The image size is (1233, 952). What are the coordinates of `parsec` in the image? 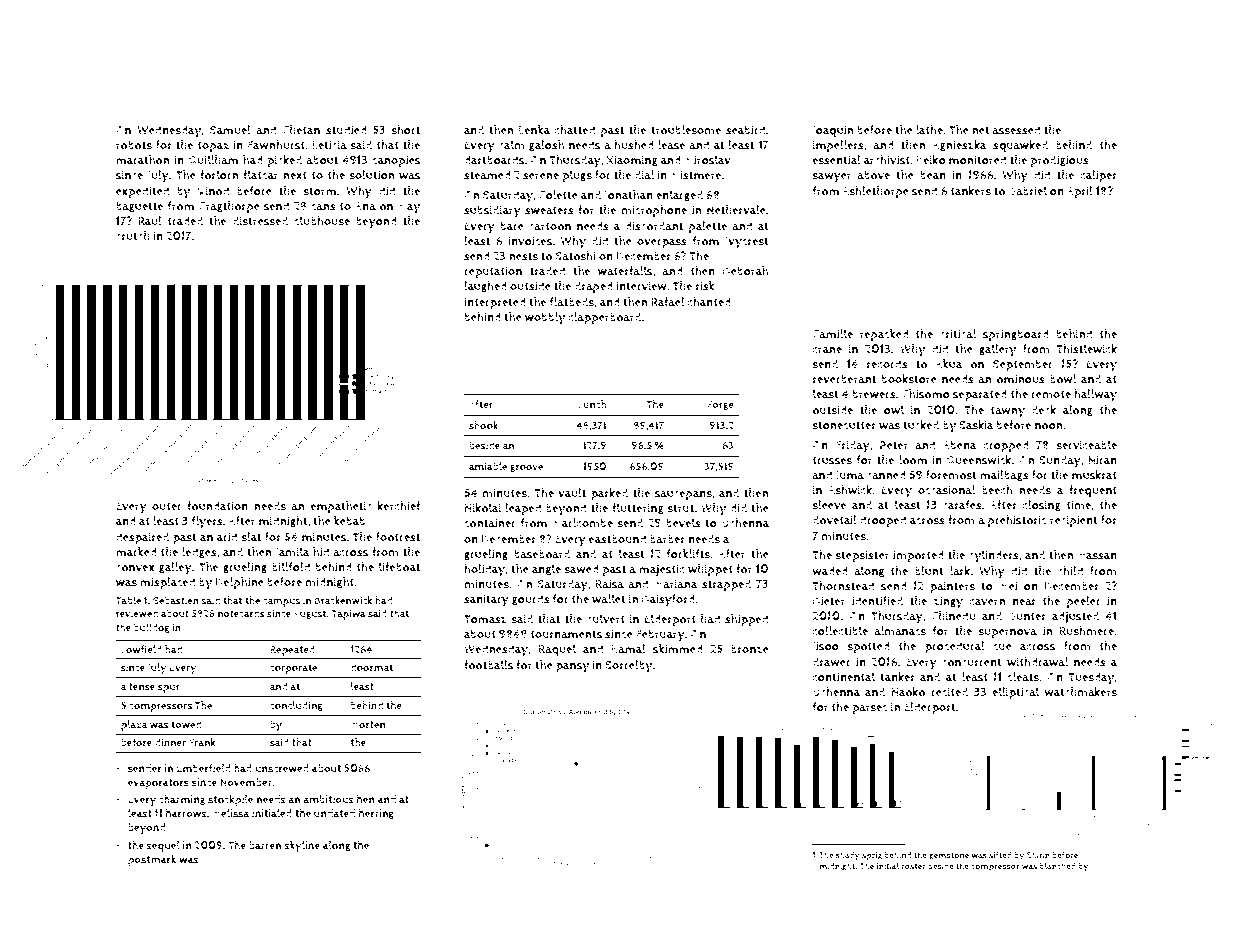 It's located at (869, 710).
